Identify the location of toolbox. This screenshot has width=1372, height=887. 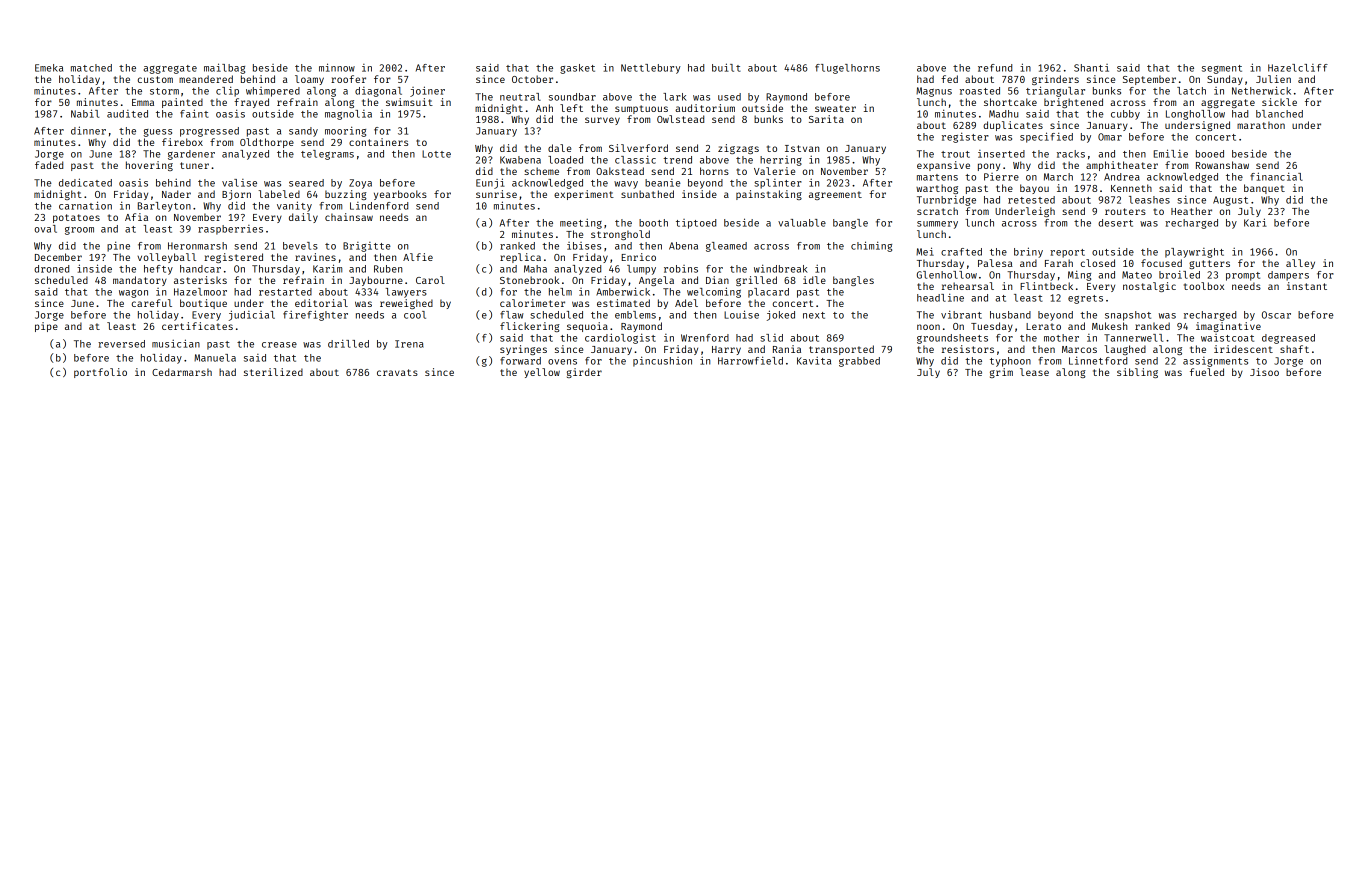
(1204, 286).
